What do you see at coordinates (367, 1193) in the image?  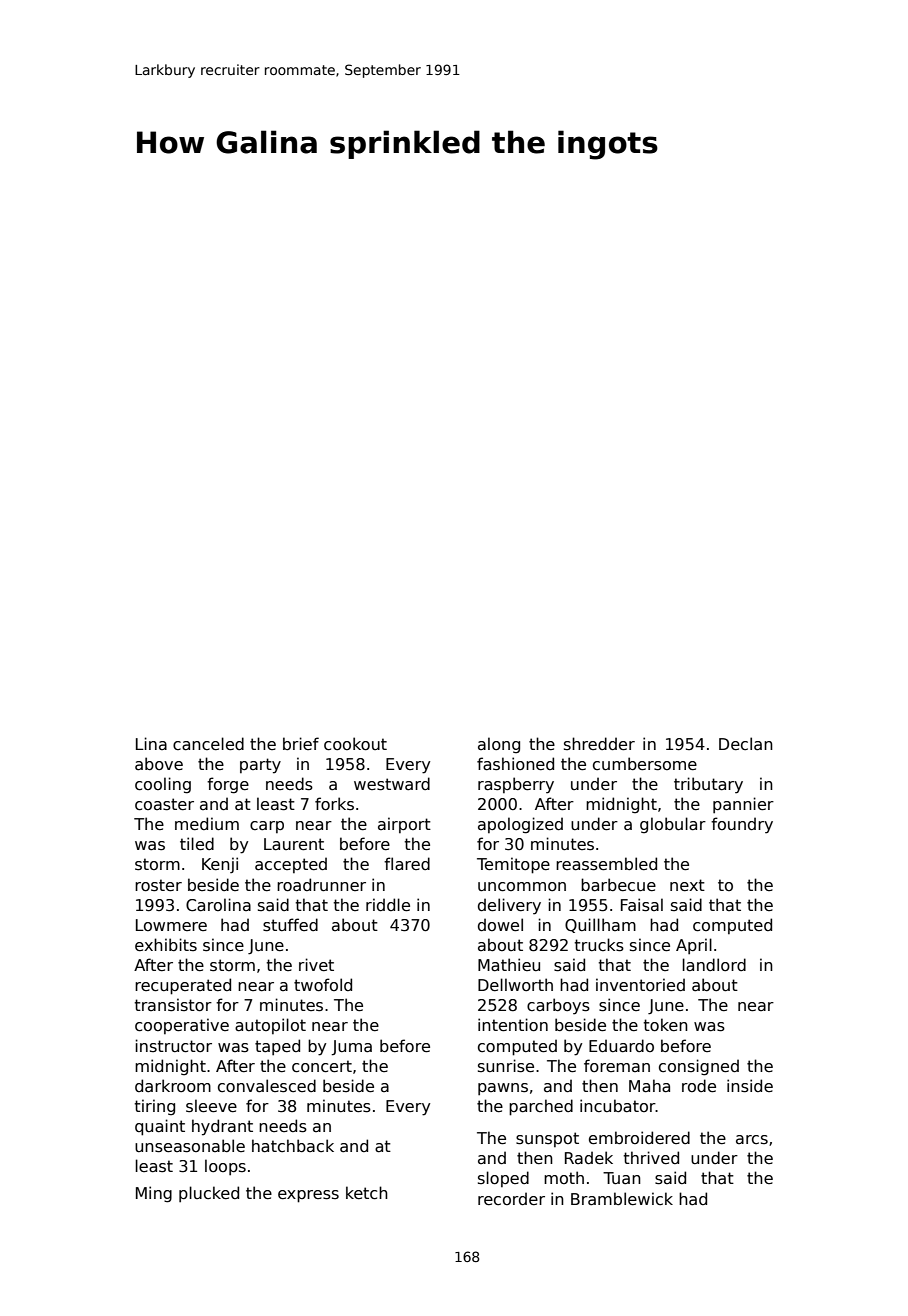 I see `ketch` at bounding box center [367, 1193].
